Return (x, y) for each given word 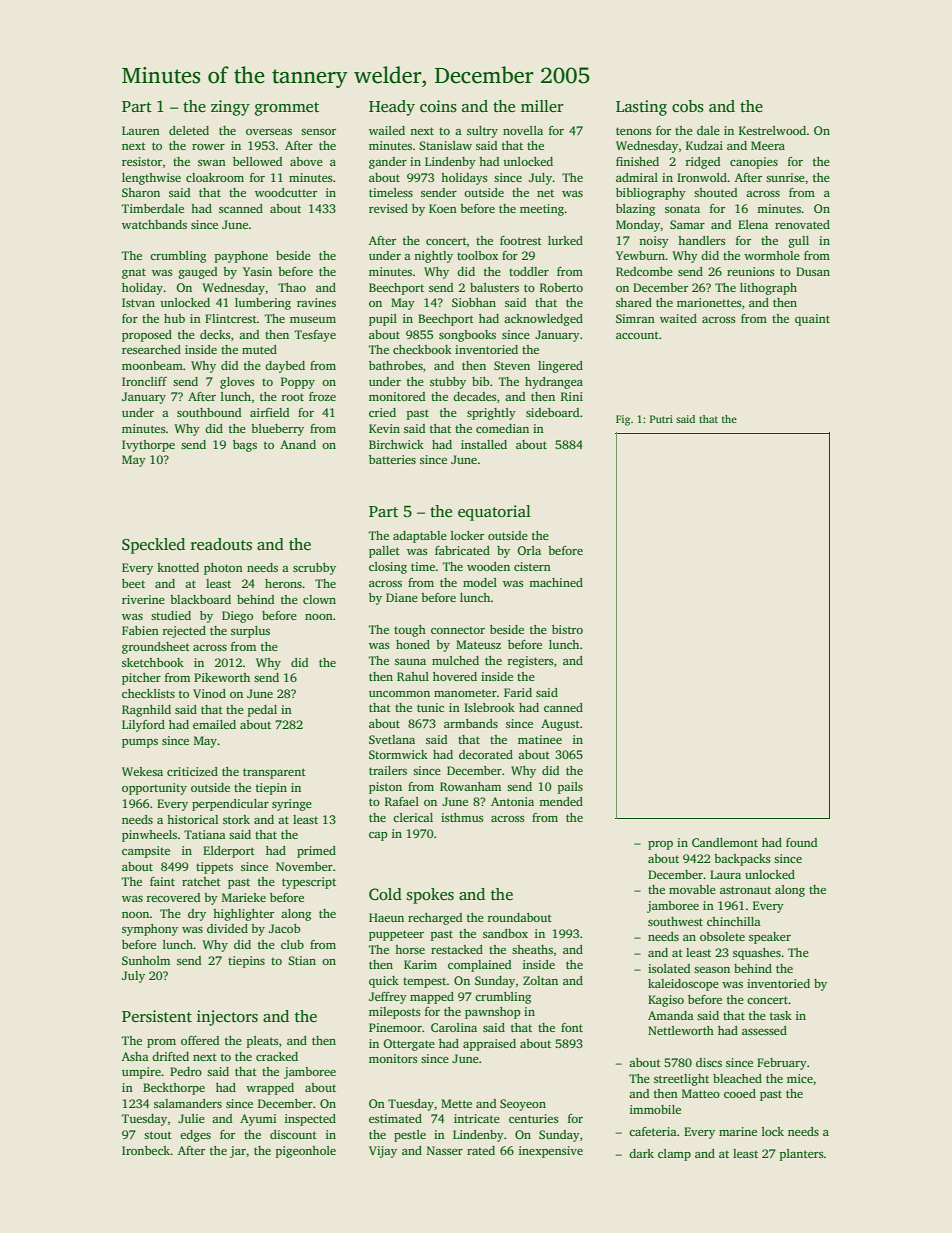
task (781, 1015)
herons (283, 583)
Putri (661, 419)
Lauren (141, 130)
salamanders (188, 1103)
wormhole (772, 255)
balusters (494, 287)
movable (692, 889)
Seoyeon (523, 1105)
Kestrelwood (772, 130)
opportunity (154, 789)
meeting (542, 210)
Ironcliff (144, 381)
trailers (388, 770)
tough (410, 631)
